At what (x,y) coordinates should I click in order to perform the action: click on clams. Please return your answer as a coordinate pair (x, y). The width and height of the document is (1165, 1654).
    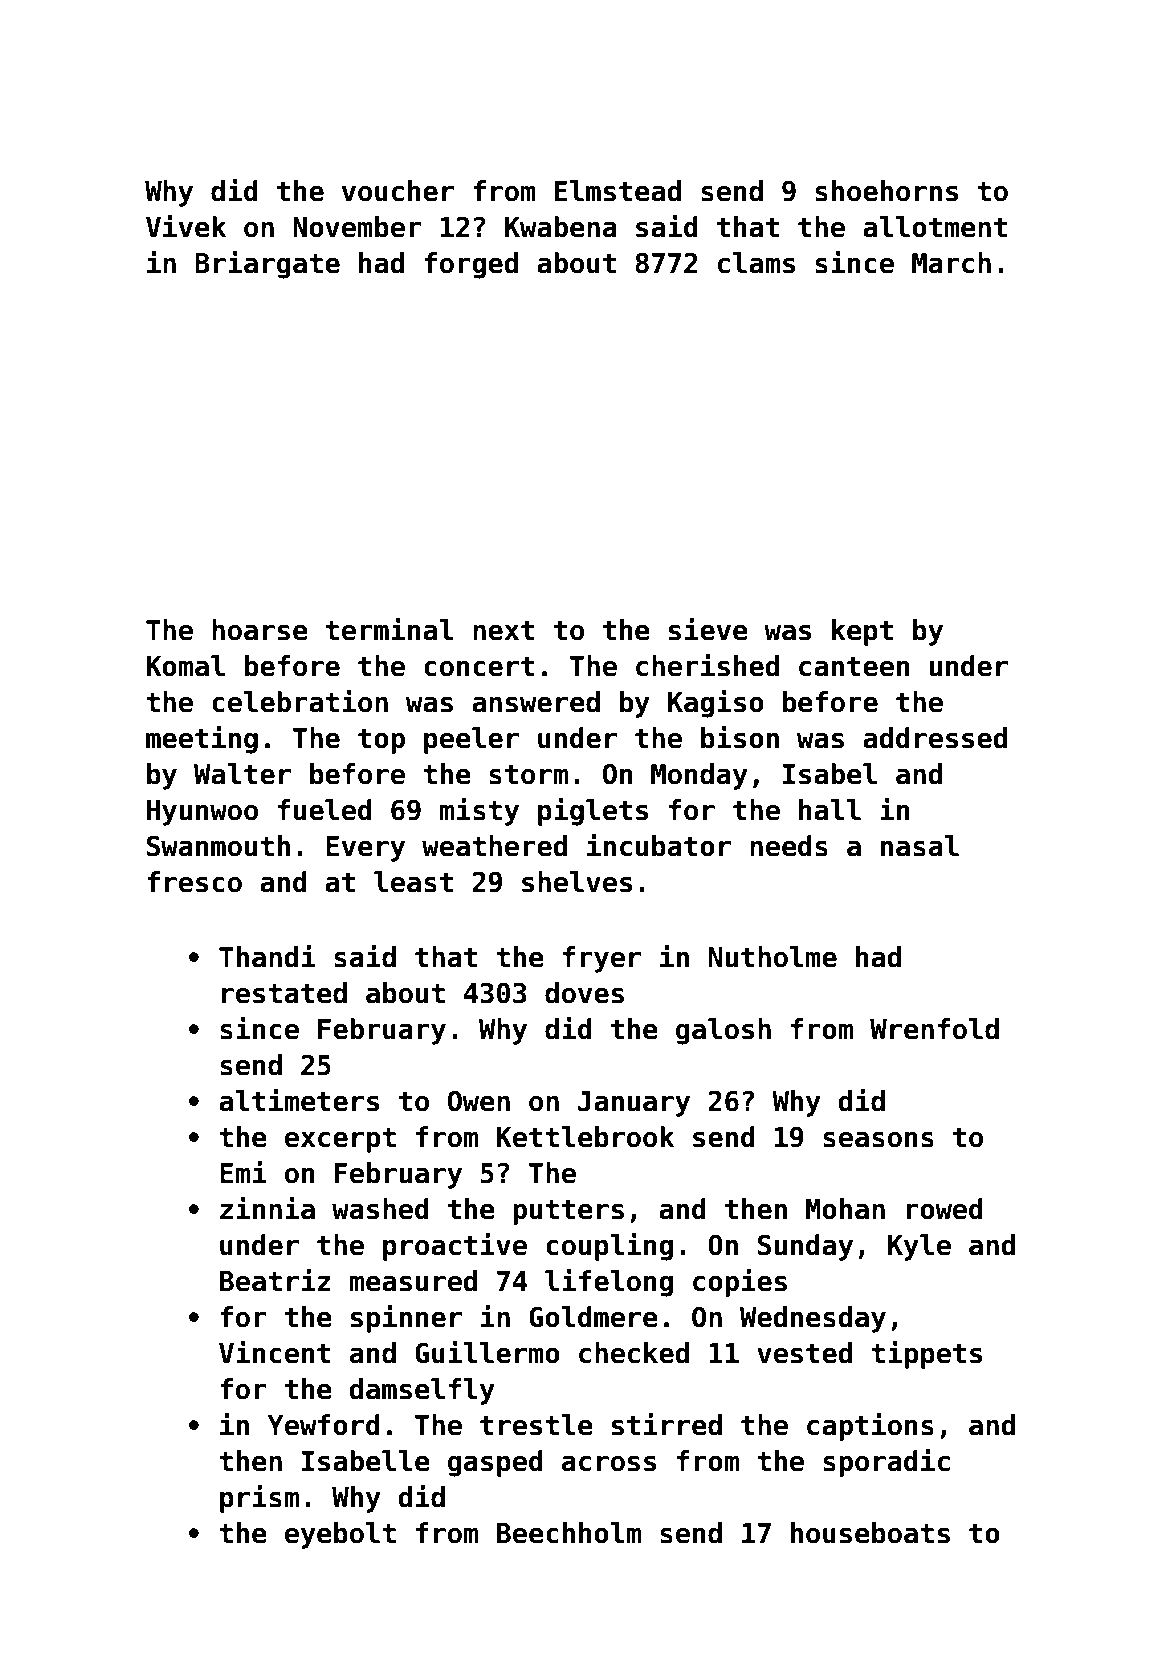
    Looking at the image, I should click on (756, 263).
